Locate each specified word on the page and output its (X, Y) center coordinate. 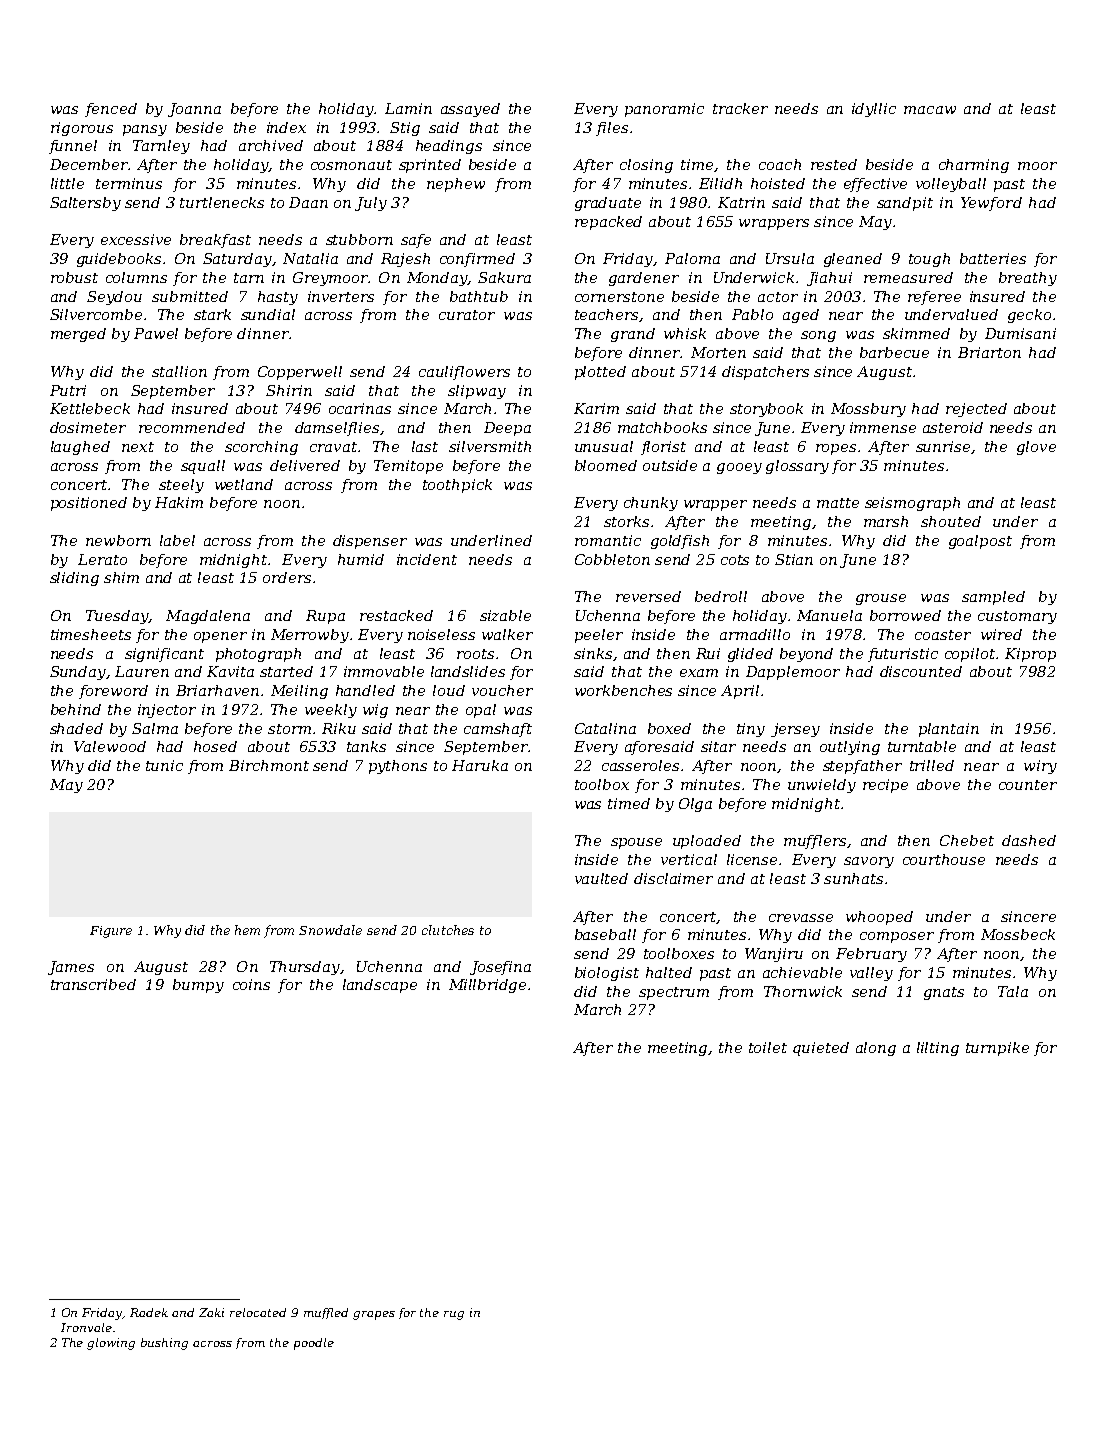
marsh (886, 521)
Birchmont (269, 765)
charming (974, 166)
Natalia (310, 258)
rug (454, 1315)
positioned (89, 504)
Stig (405, 129)
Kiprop (1030, 655)
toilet (768, 1047)
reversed (648, 596)
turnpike (997, 1049)
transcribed (93, 984)
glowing (111, 1344)
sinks (593, 653)
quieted (821, 1049)
